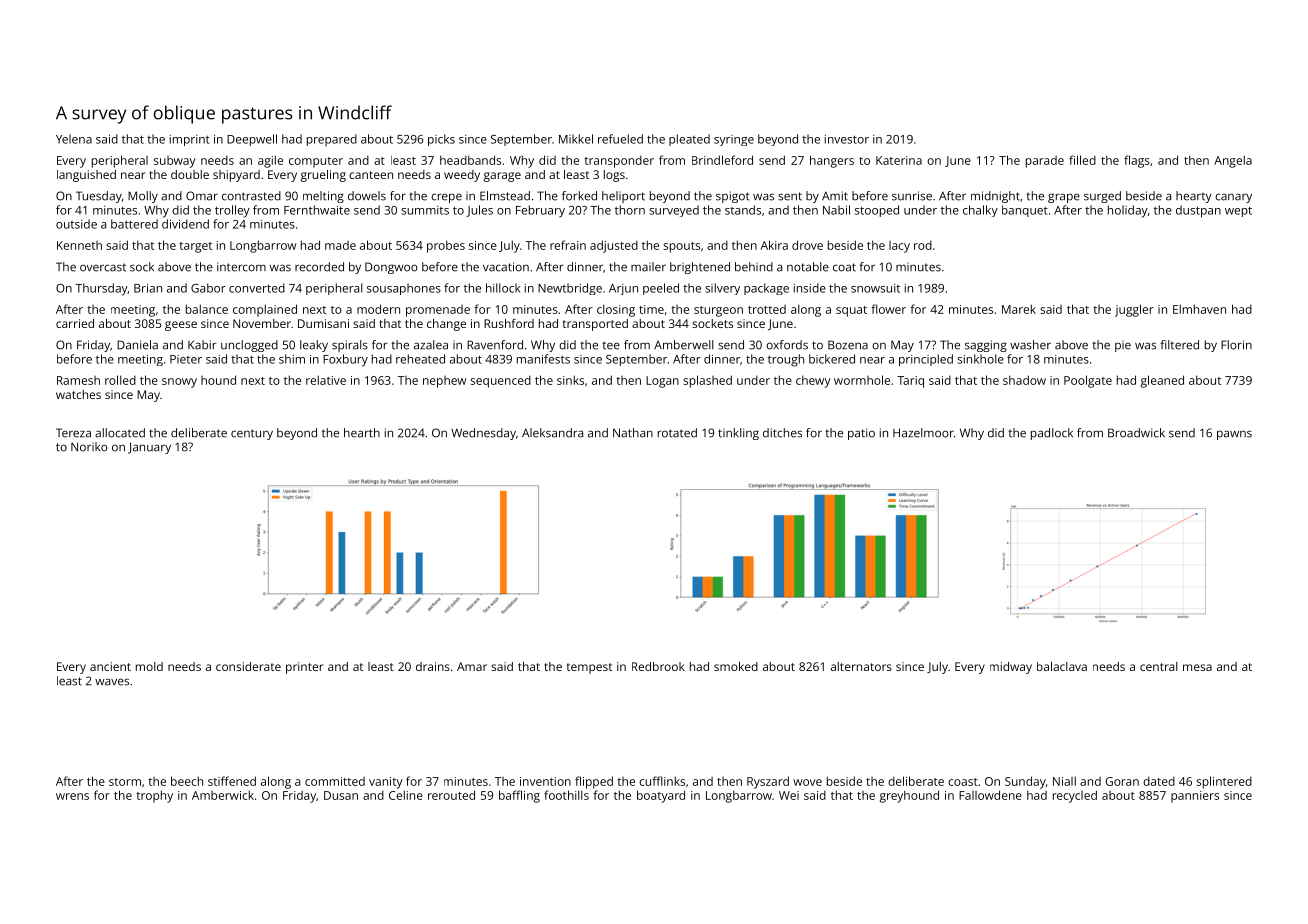 The height and width of the document is (924, 1308). I want to click on snowy, so click(179, 383).
